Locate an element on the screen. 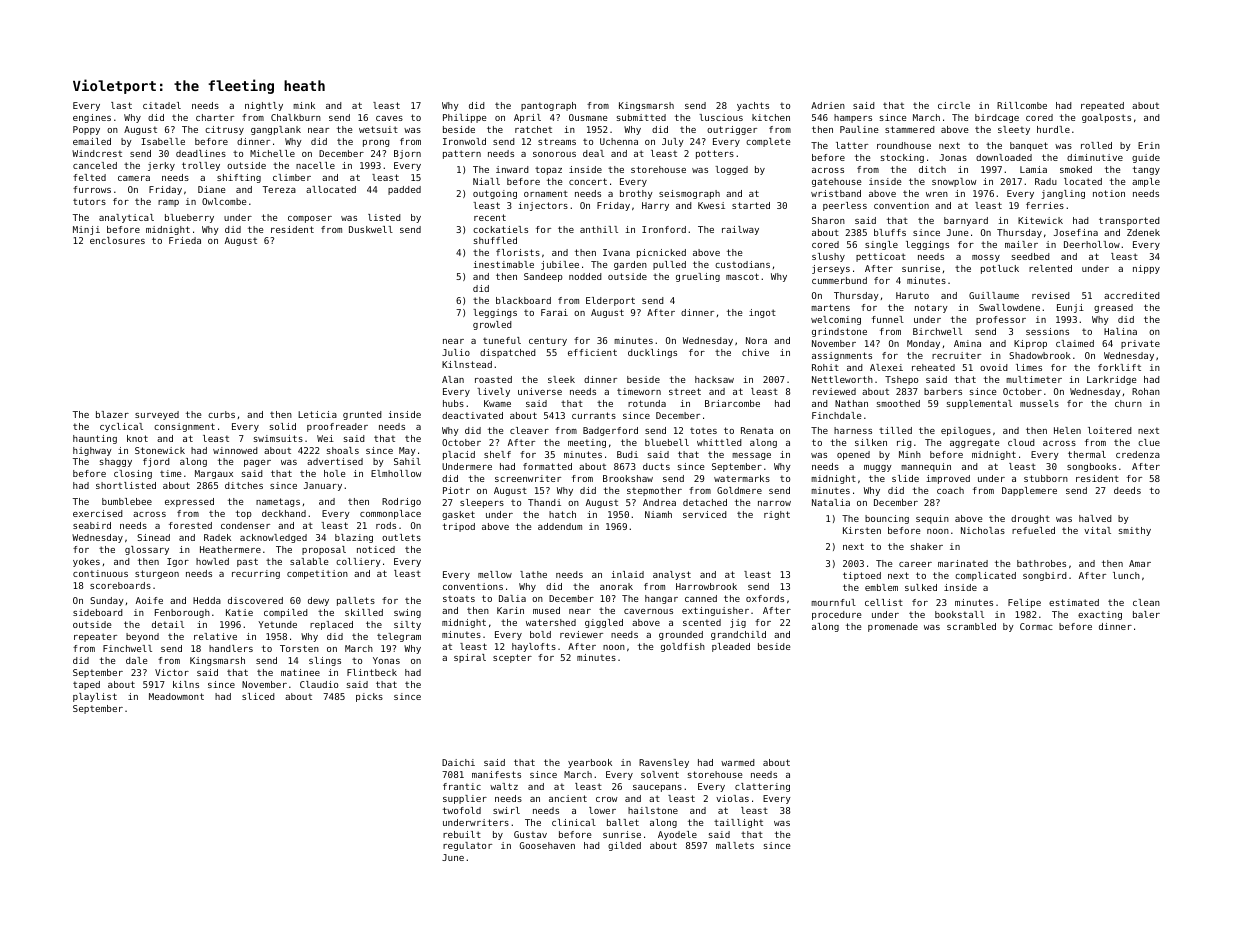 The height and width of the screenshot is (952, 1233). Goosehaven is located at coordinates (547, 845).
